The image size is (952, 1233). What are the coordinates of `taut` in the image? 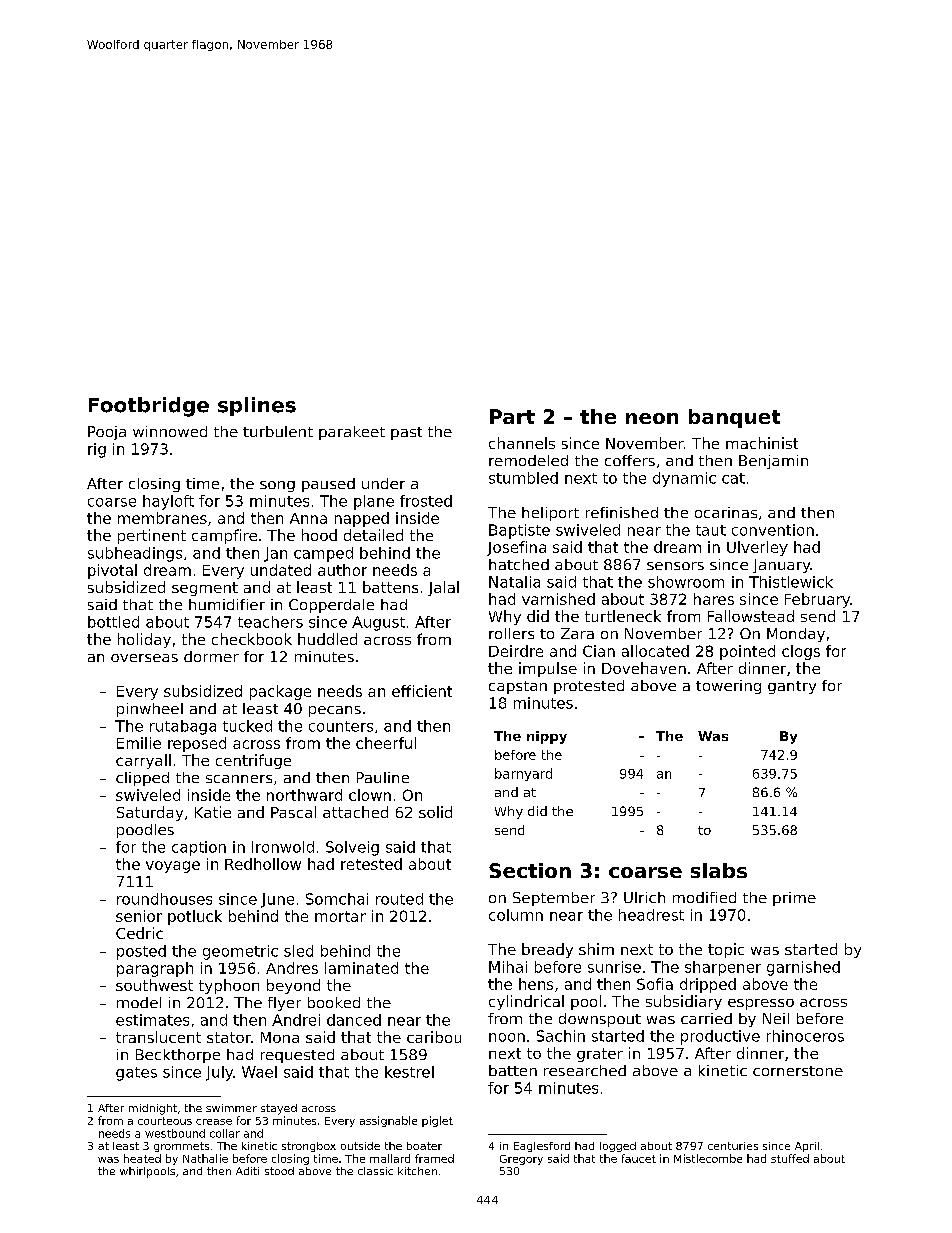 It's located at (711, 530).
